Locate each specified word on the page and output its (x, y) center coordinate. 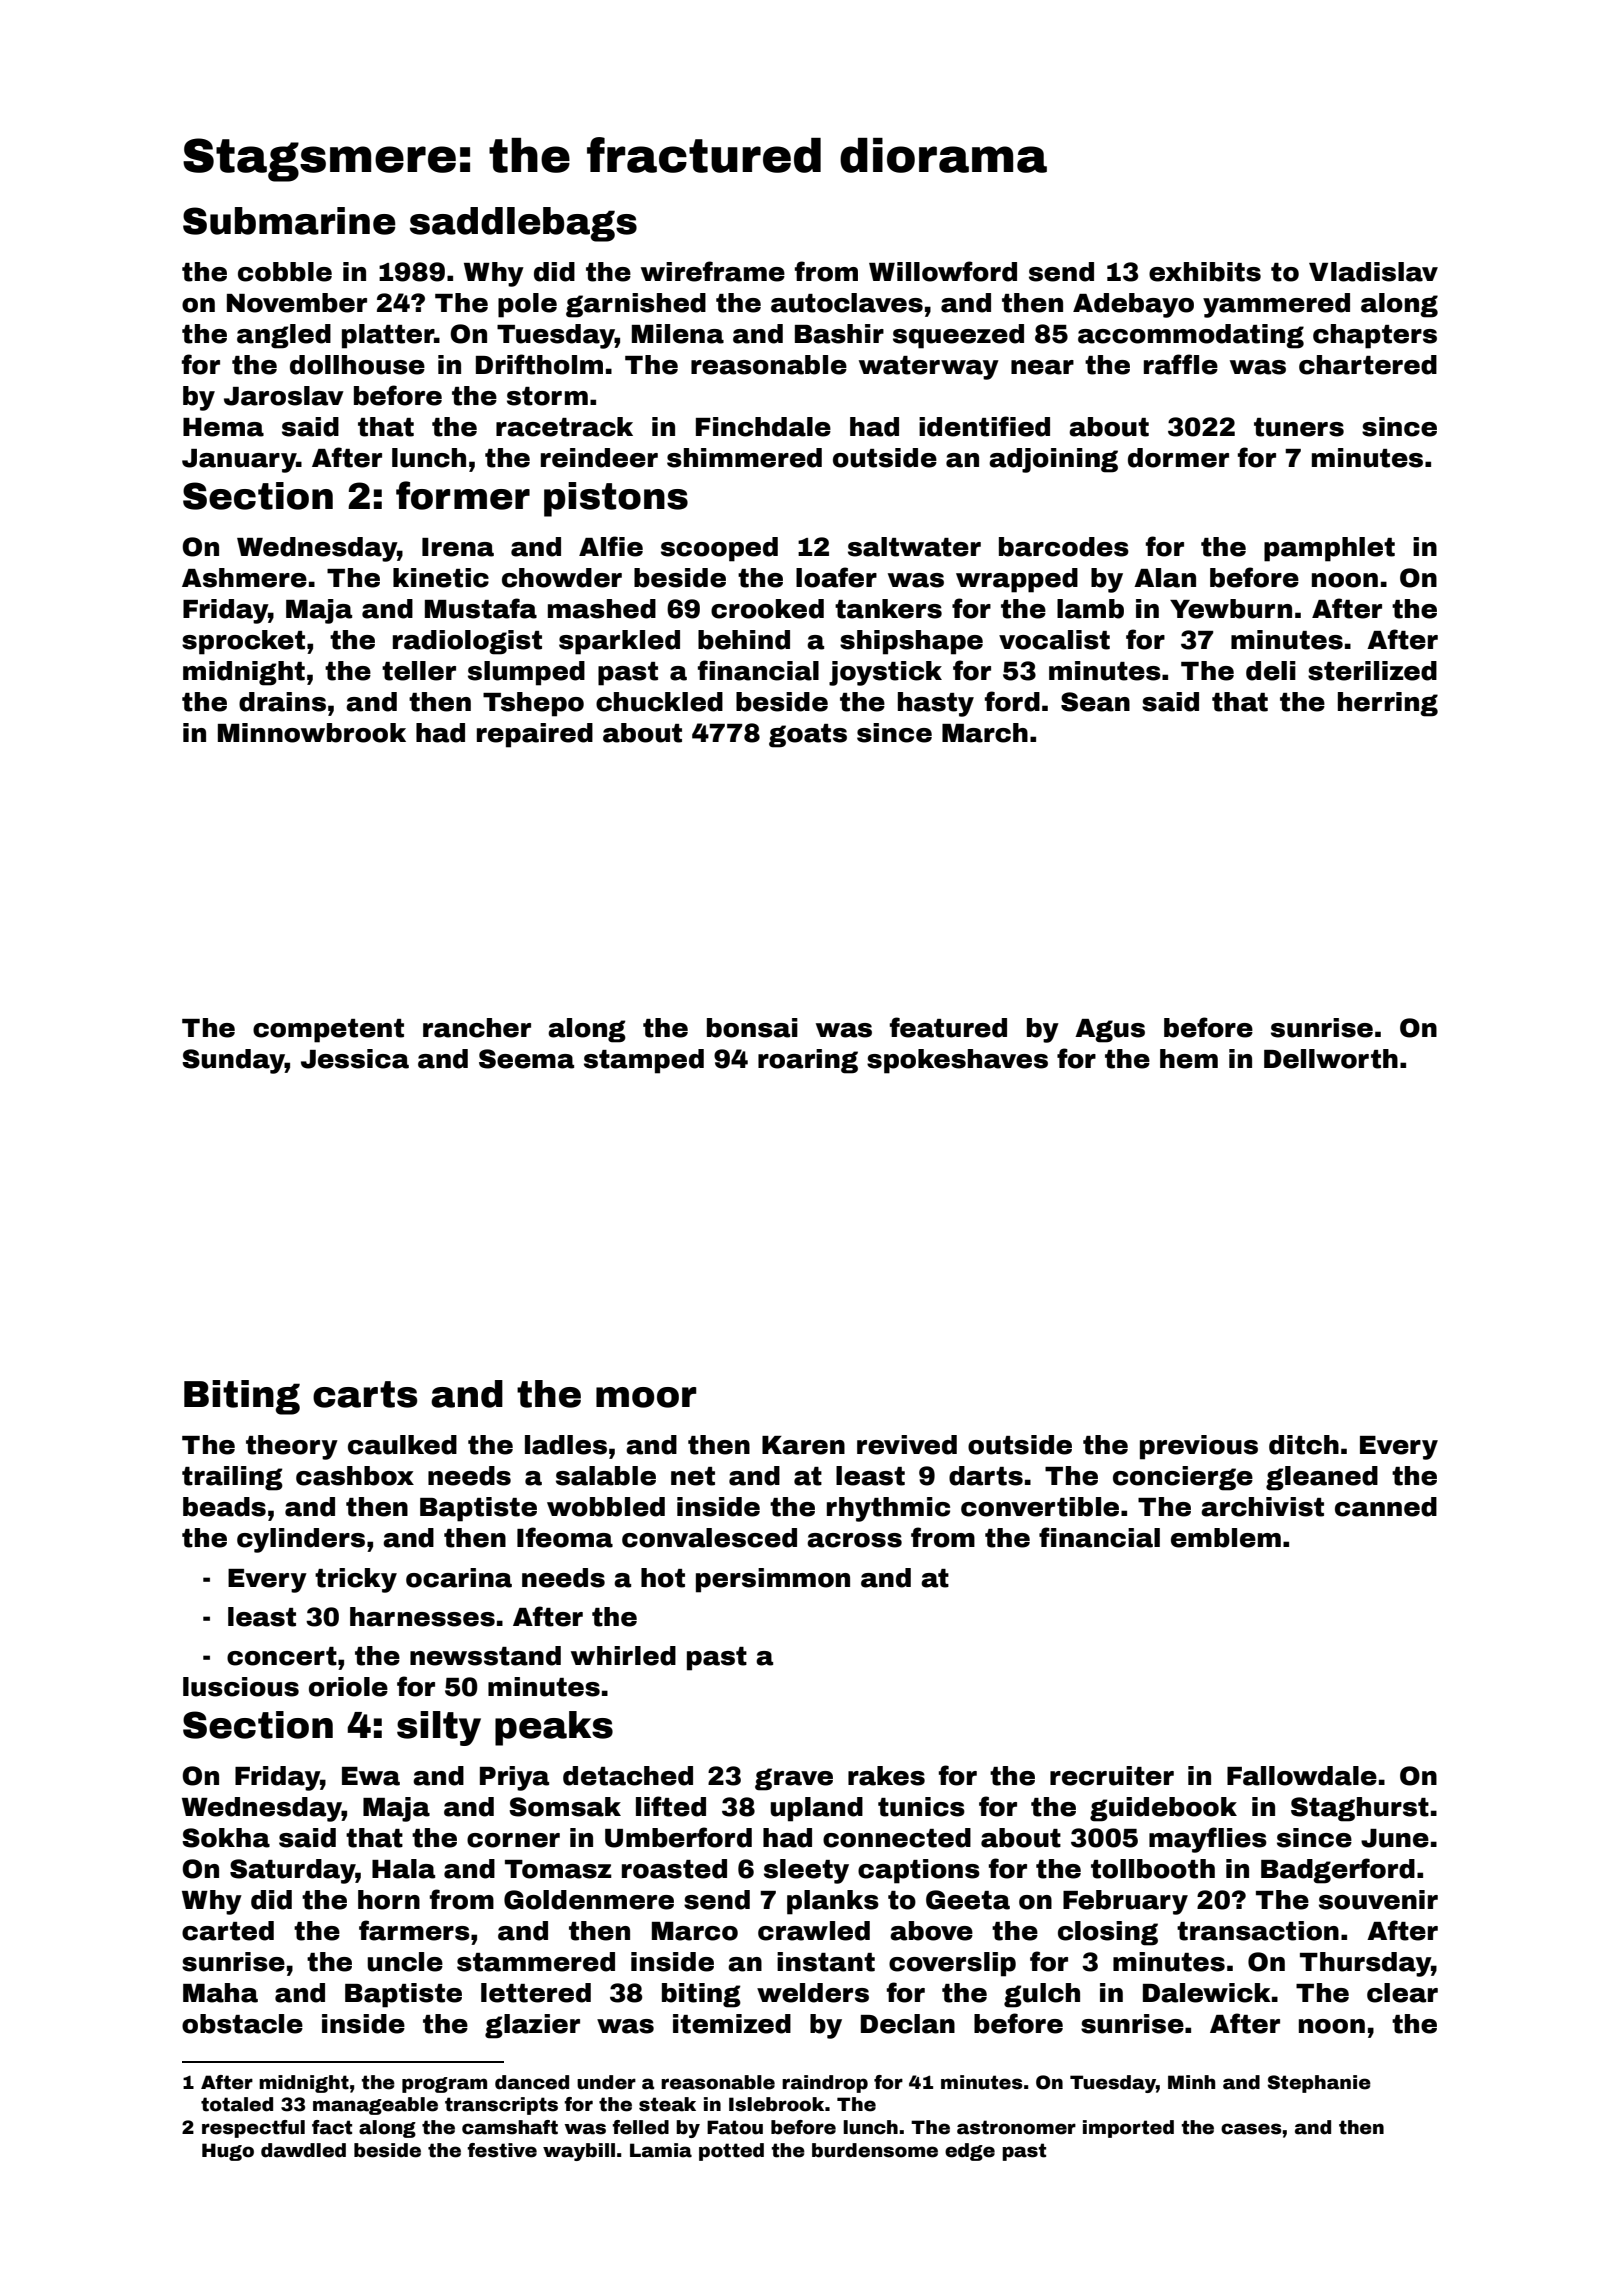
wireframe (713, 271)
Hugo (228, 2152)
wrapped (1017, 580)
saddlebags (523, 224)
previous (1199, 1447)
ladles (566, 1445)
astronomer (1016, 2127)
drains (282, 702)
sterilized (1372, 671)
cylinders (301, 1540)
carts (365, 1394)
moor (646, 1397)
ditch (1304, 1445)
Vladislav (1373, 272)
